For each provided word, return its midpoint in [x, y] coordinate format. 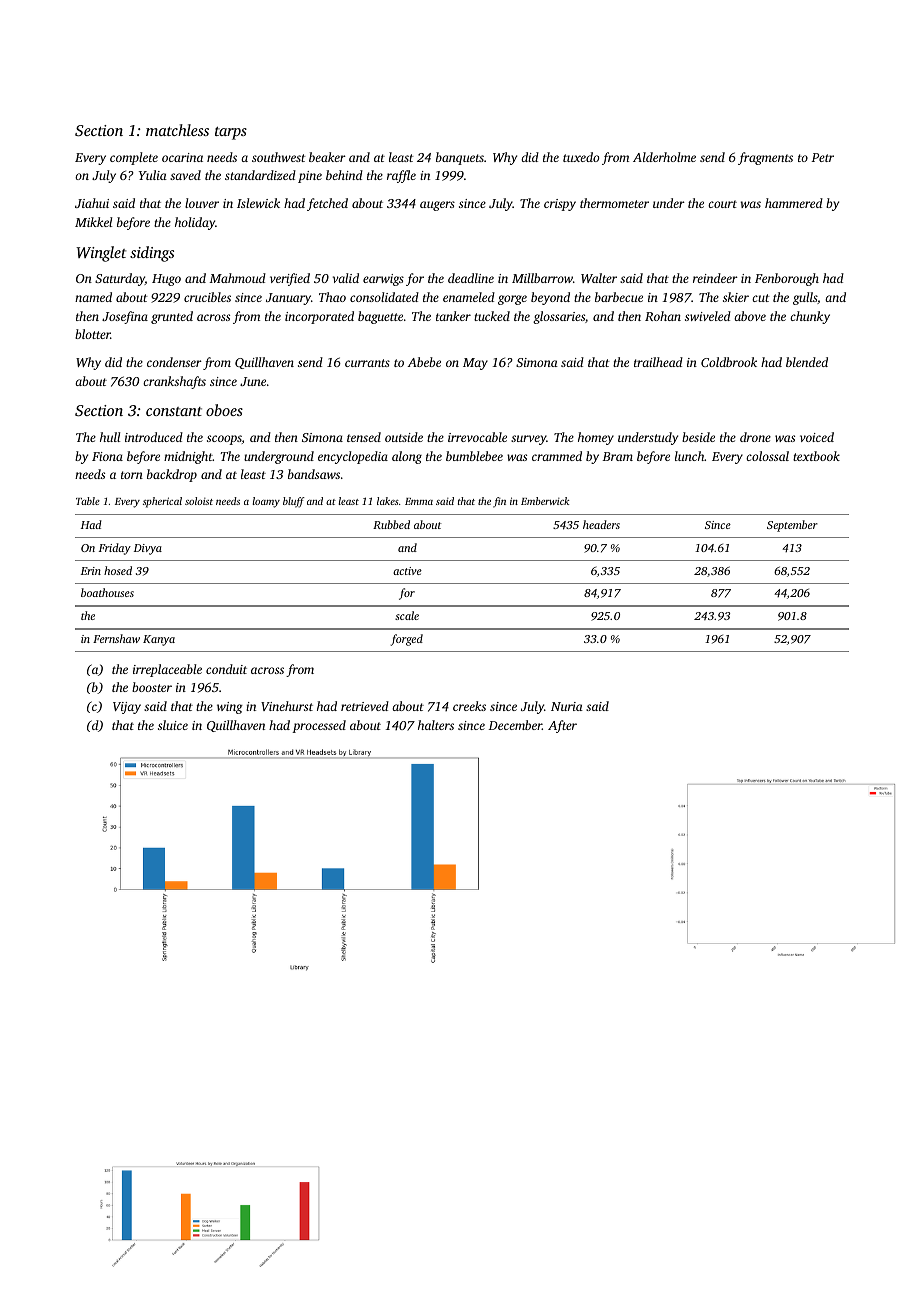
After [562, 726]
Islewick [258, 203]
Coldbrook [729, 362]
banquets [460, 158]
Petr [822, 157]
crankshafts [174, 382]
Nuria [567, 706]
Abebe [424, 362]
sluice [173, 725]
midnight [188, 457]
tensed [364, 437]
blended [807, 362]
